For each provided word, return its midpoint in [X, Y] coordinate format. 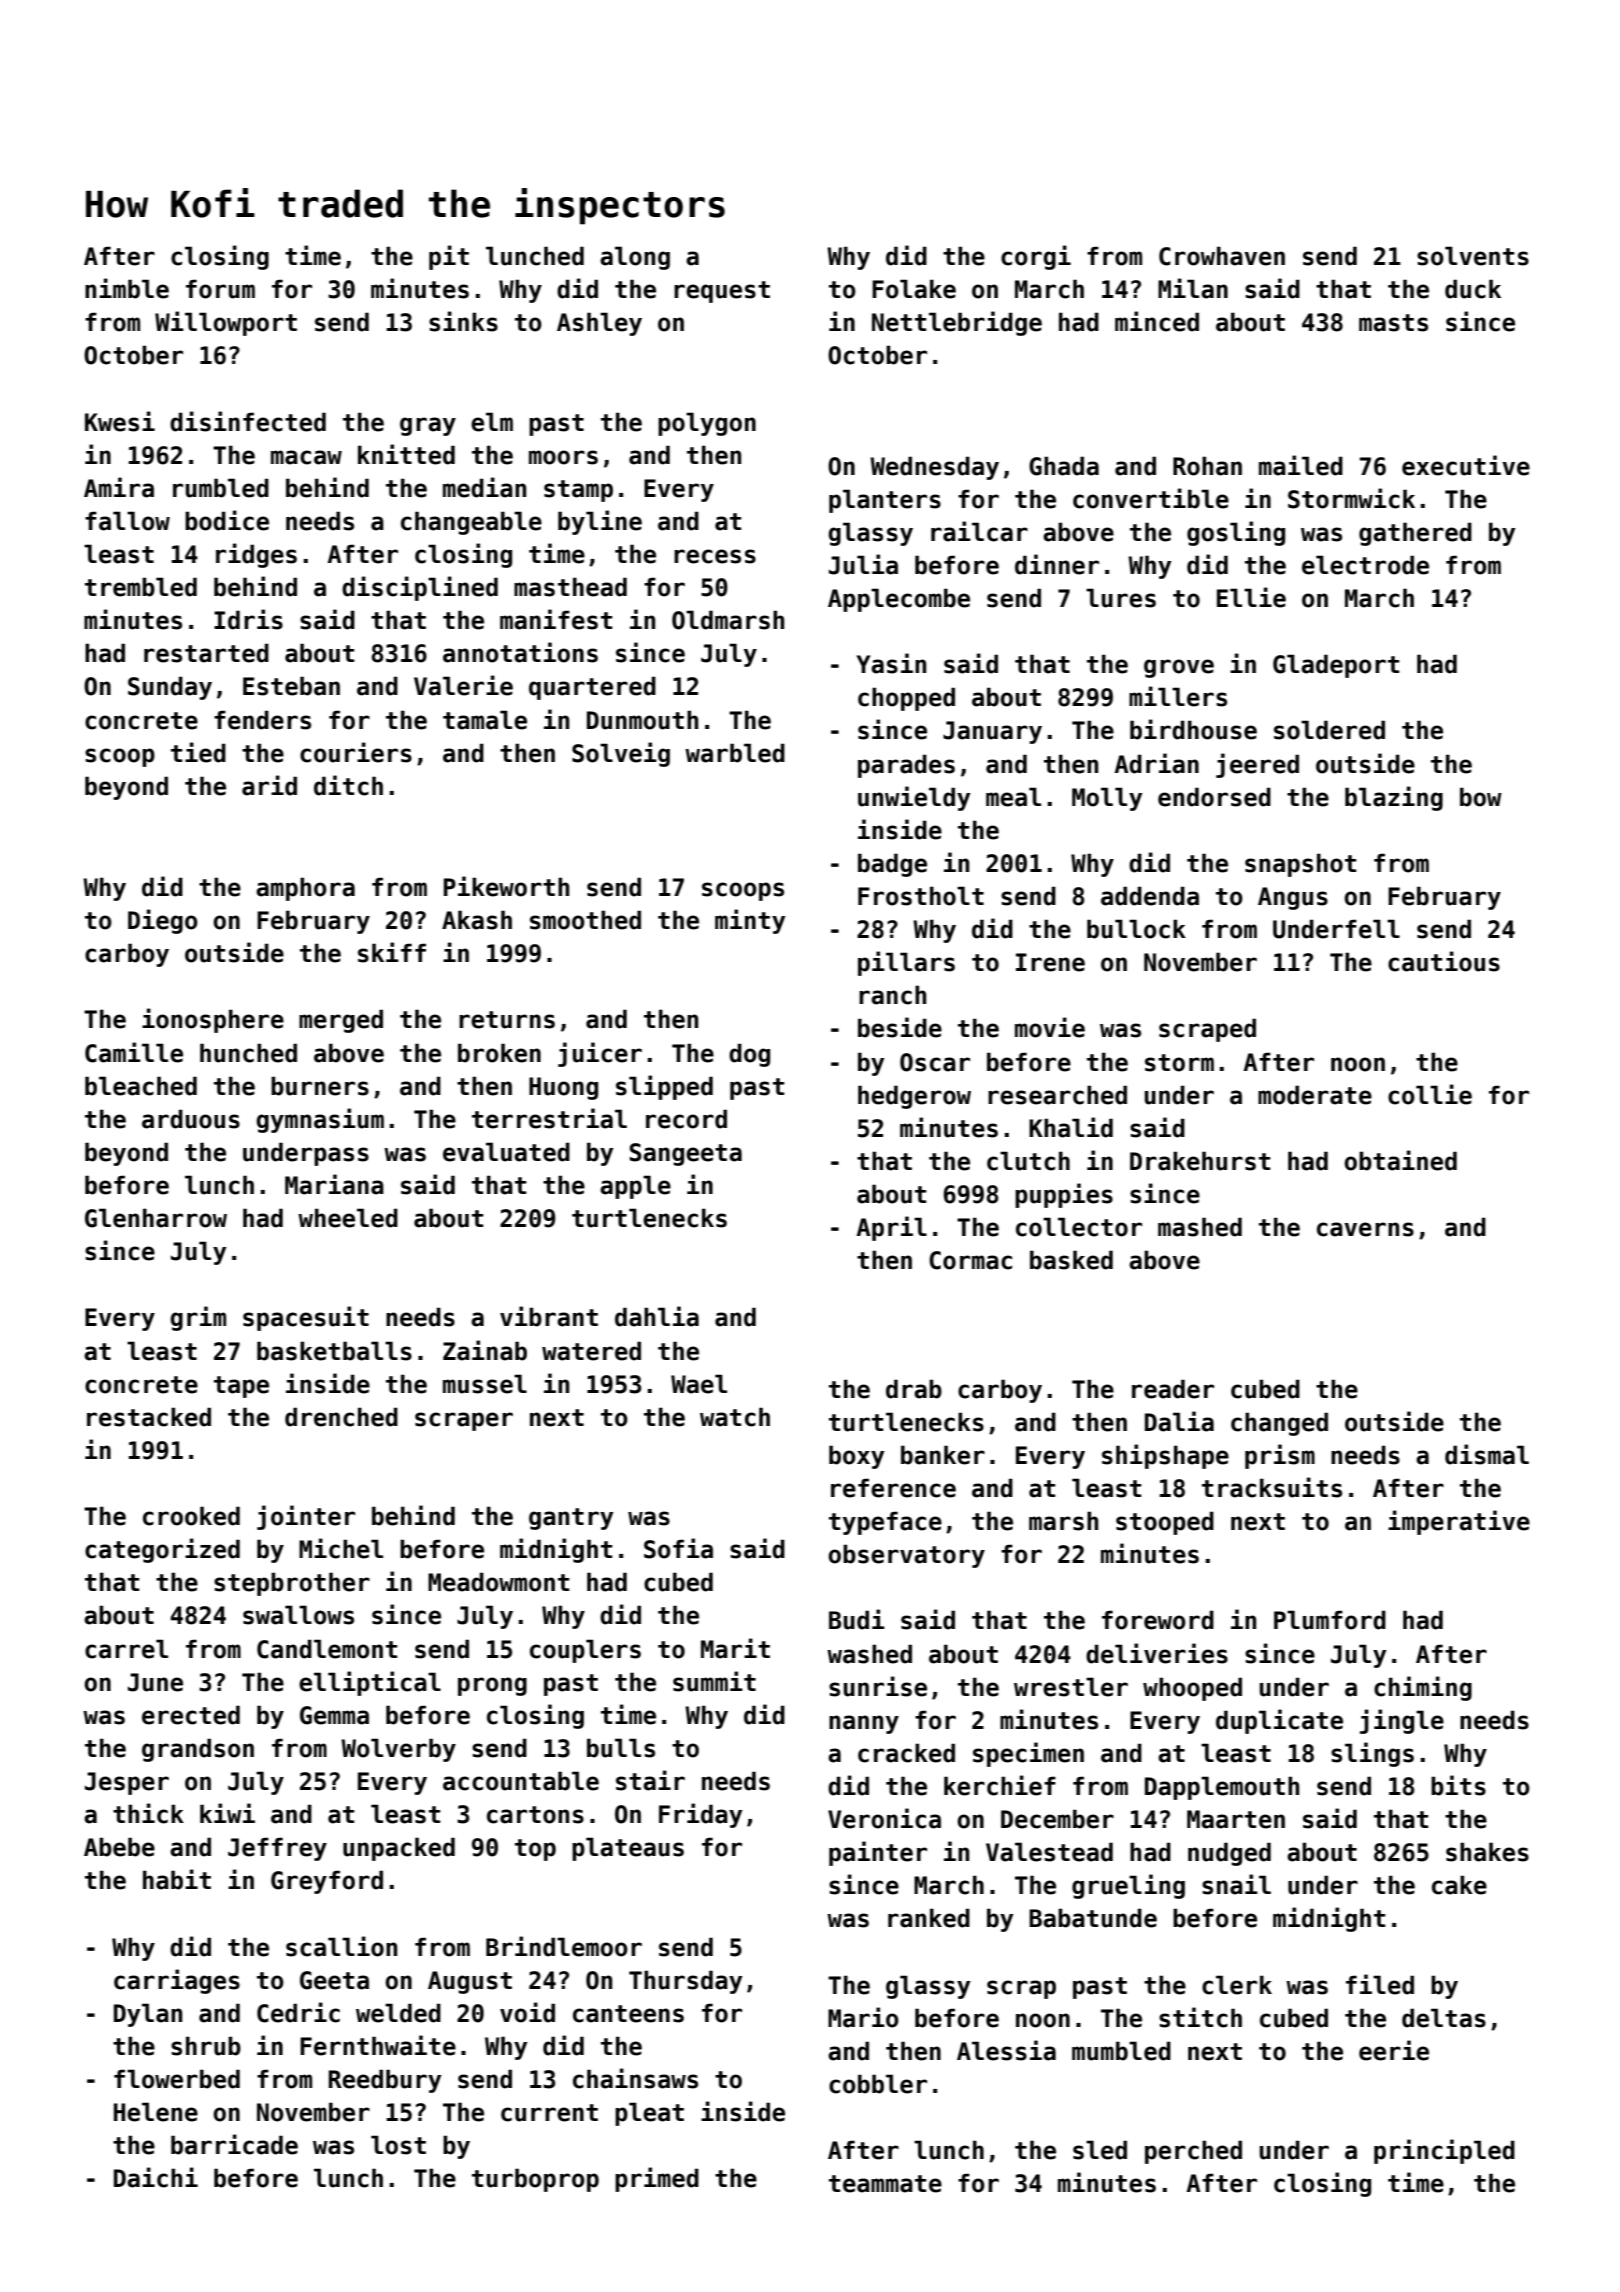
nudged [1229, 1854]
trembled [141, 587]
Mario [863, 2017]
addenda [1150, 896]
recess [715, 556]
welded [398, 2013]
